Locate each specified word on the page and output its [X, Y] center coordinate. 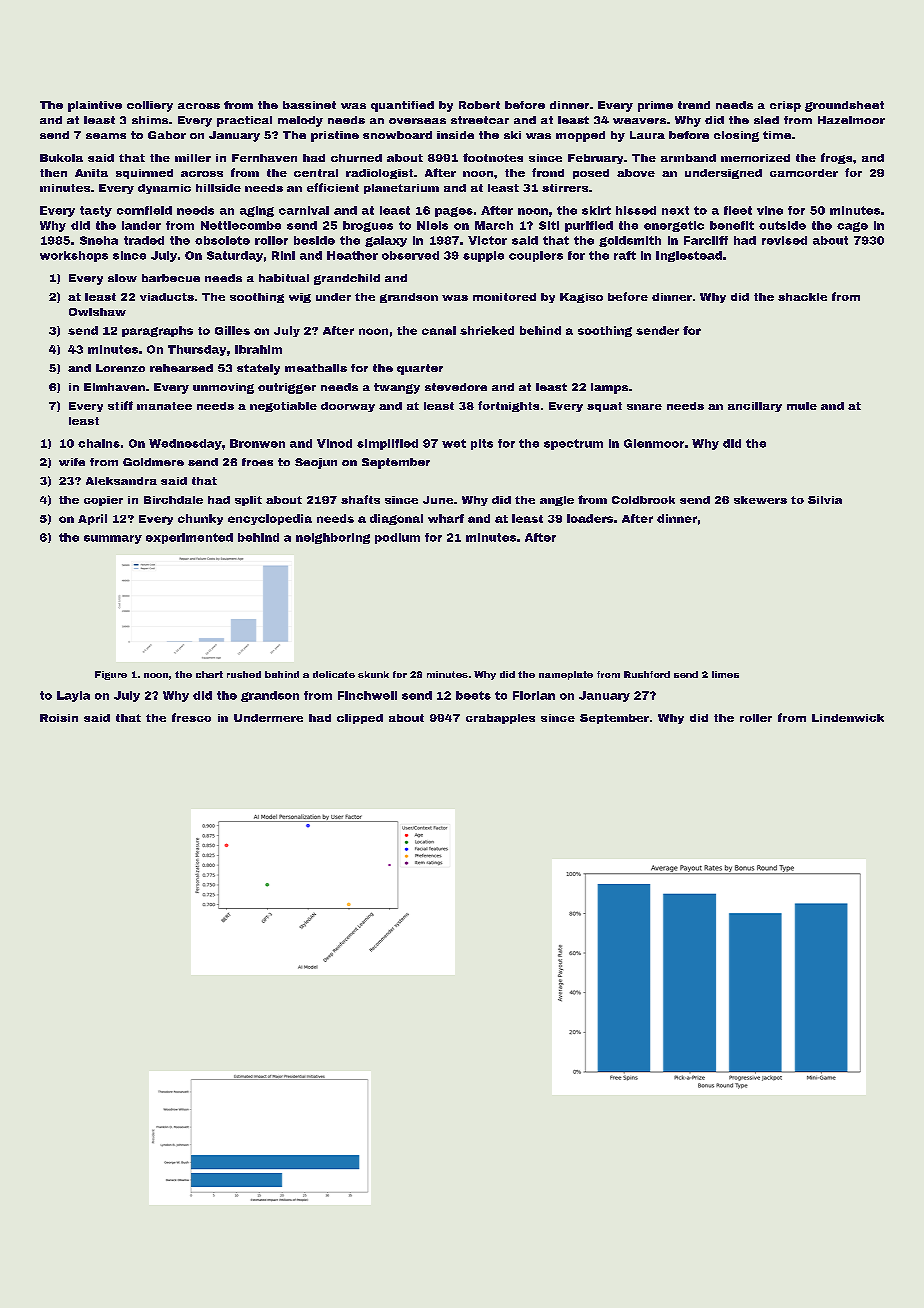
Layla [73, 696]
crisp [785, 106]
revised [784, 240]
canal [439, 330]
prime [655, 106]
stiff [120, 405]
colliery [150, 106]
